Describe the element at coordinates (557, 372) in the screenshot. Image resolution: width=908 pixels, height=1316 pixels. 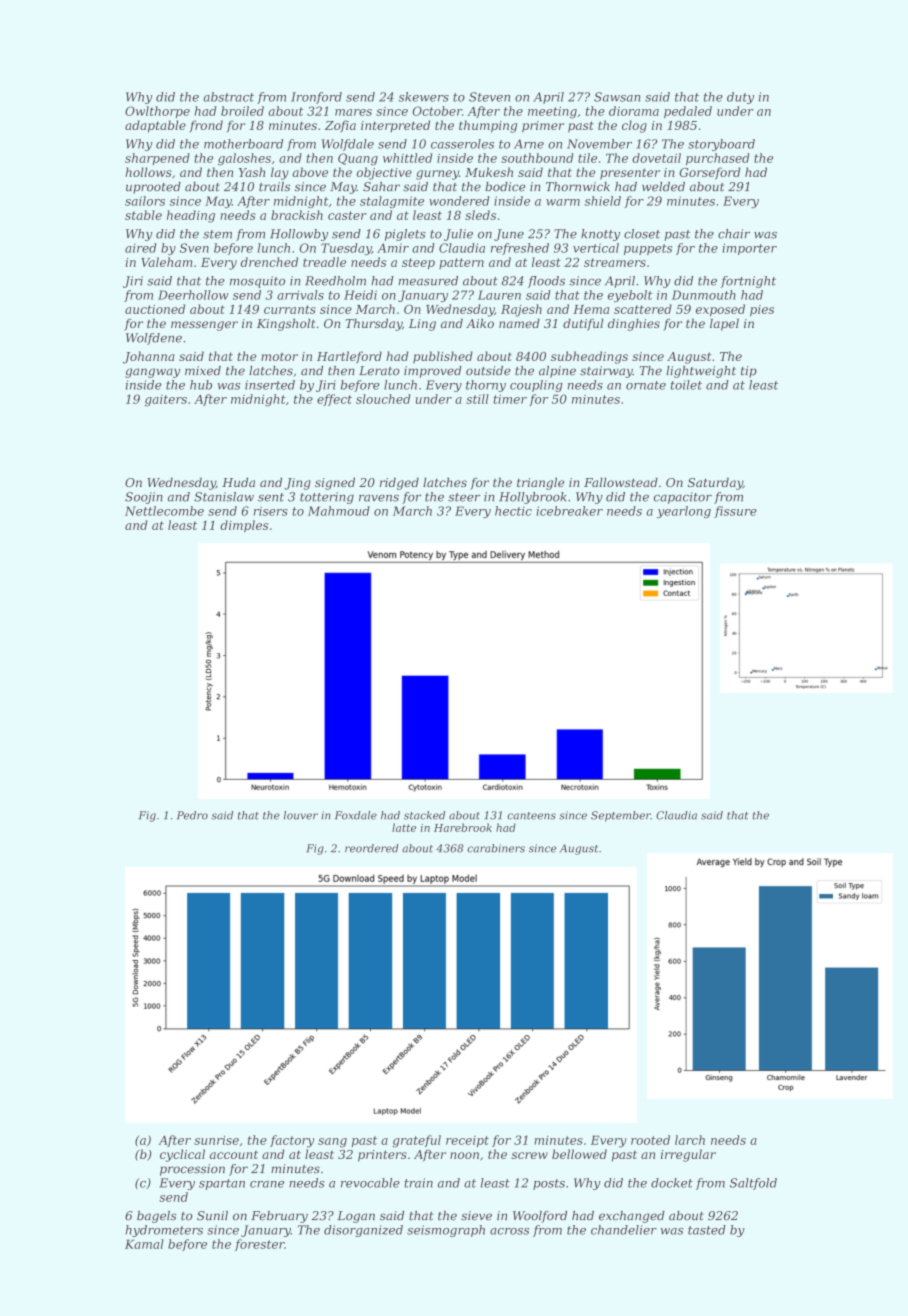
I see `alpine` at that location.
